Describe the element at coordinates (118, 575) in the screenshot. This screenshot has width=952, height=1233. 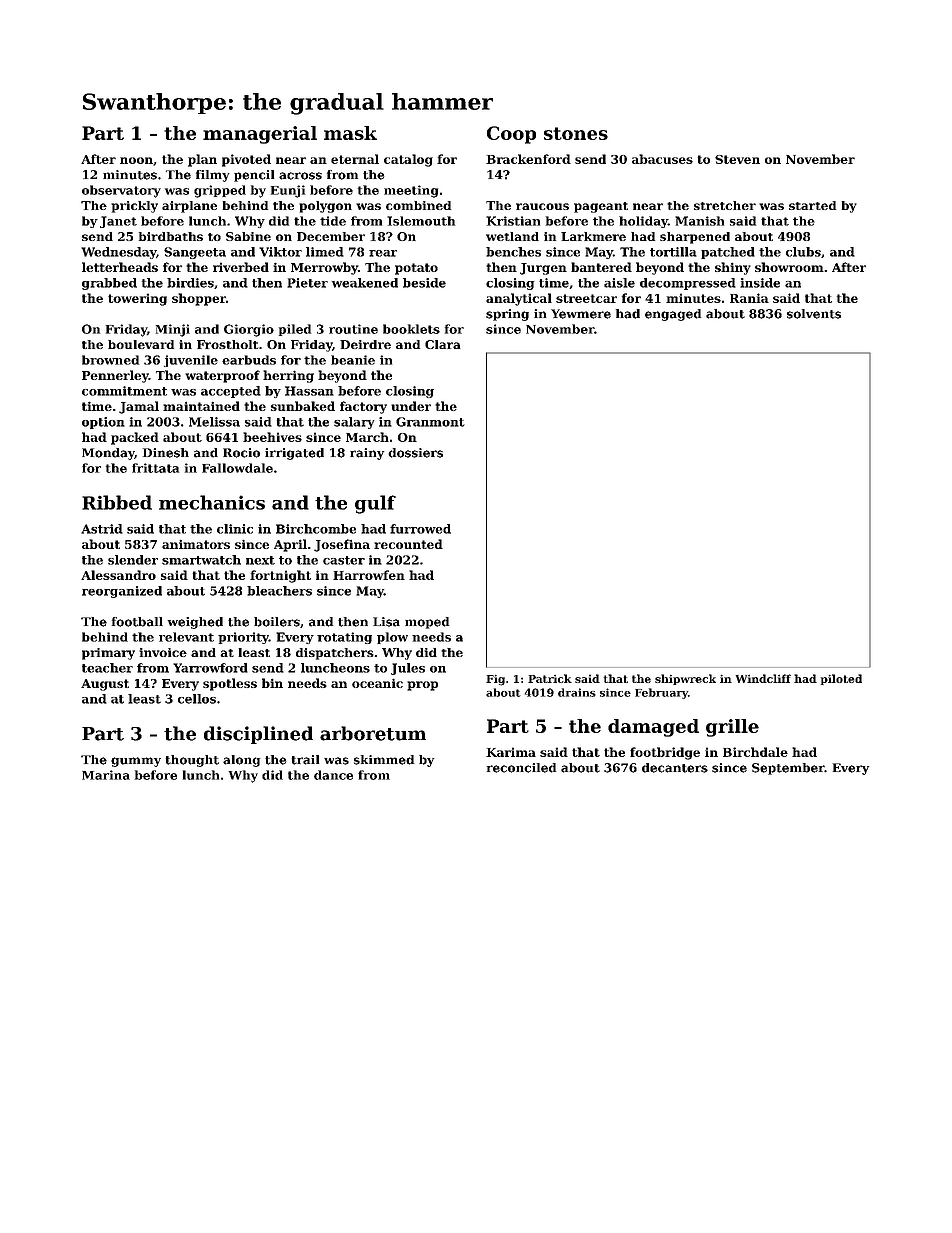
I see `Alessandro` at that location.
